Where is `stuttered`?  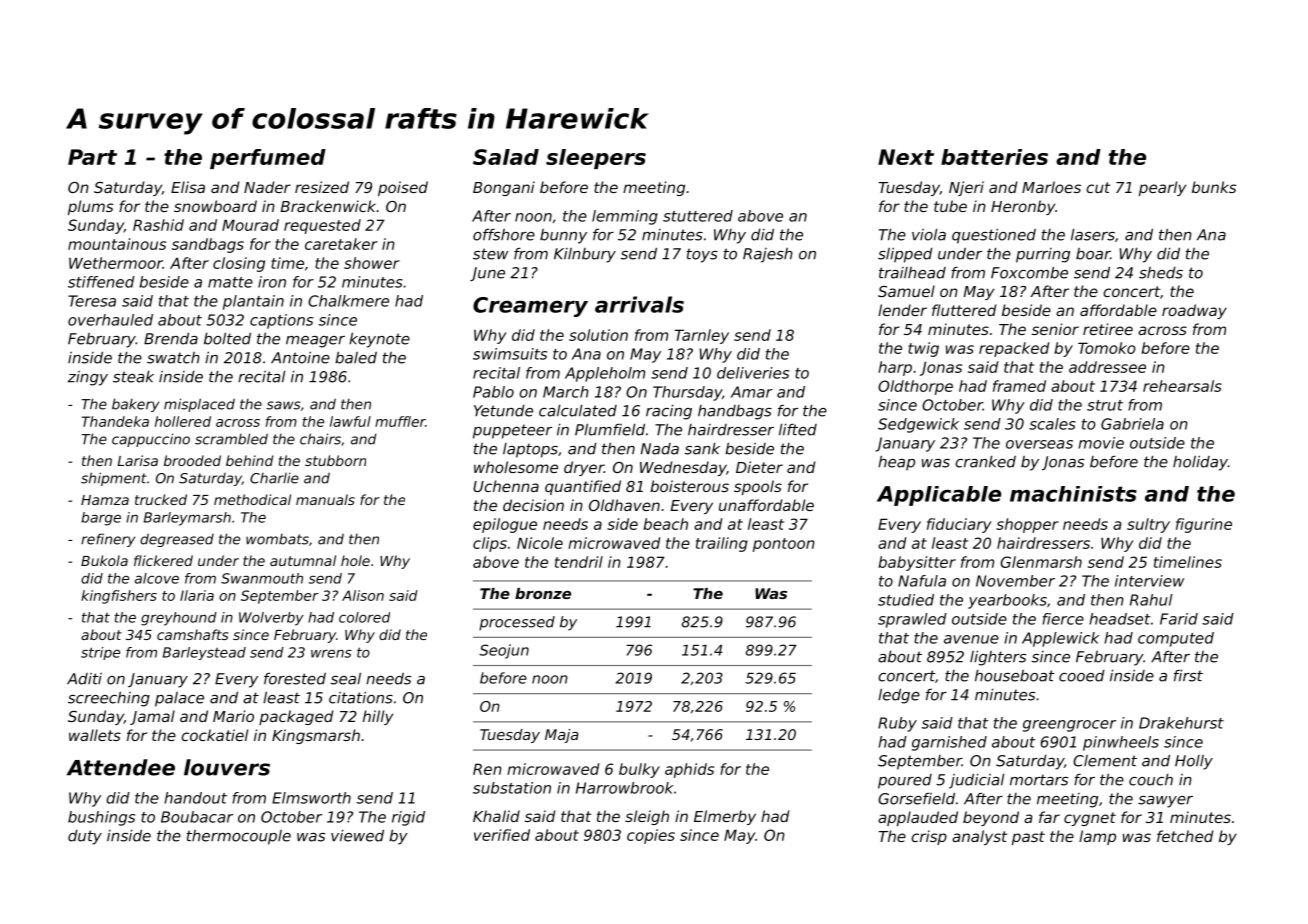 stuttered is located at coordinates (698, 216).
